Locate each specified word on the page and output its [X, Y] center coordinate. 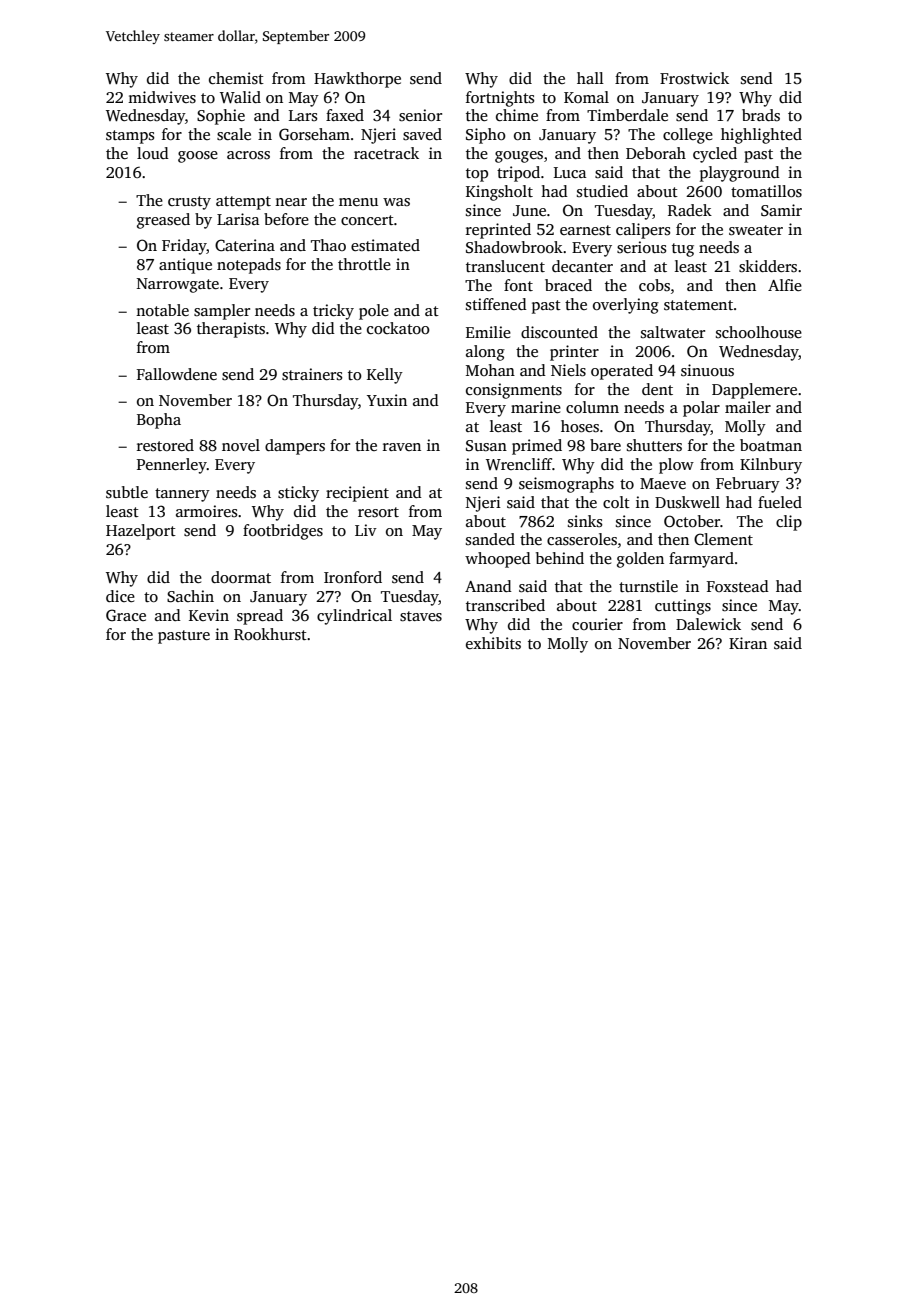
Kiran [748, 643]
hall [590, 78]
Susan [486, 446]
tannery [182, 495]
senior [420, 115]
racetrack [386, 153]
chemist [236, 78]
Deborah [656, 153]
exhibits [493, 643]
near [291, 202]
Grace [126, 615]
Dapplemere [754, 391]
